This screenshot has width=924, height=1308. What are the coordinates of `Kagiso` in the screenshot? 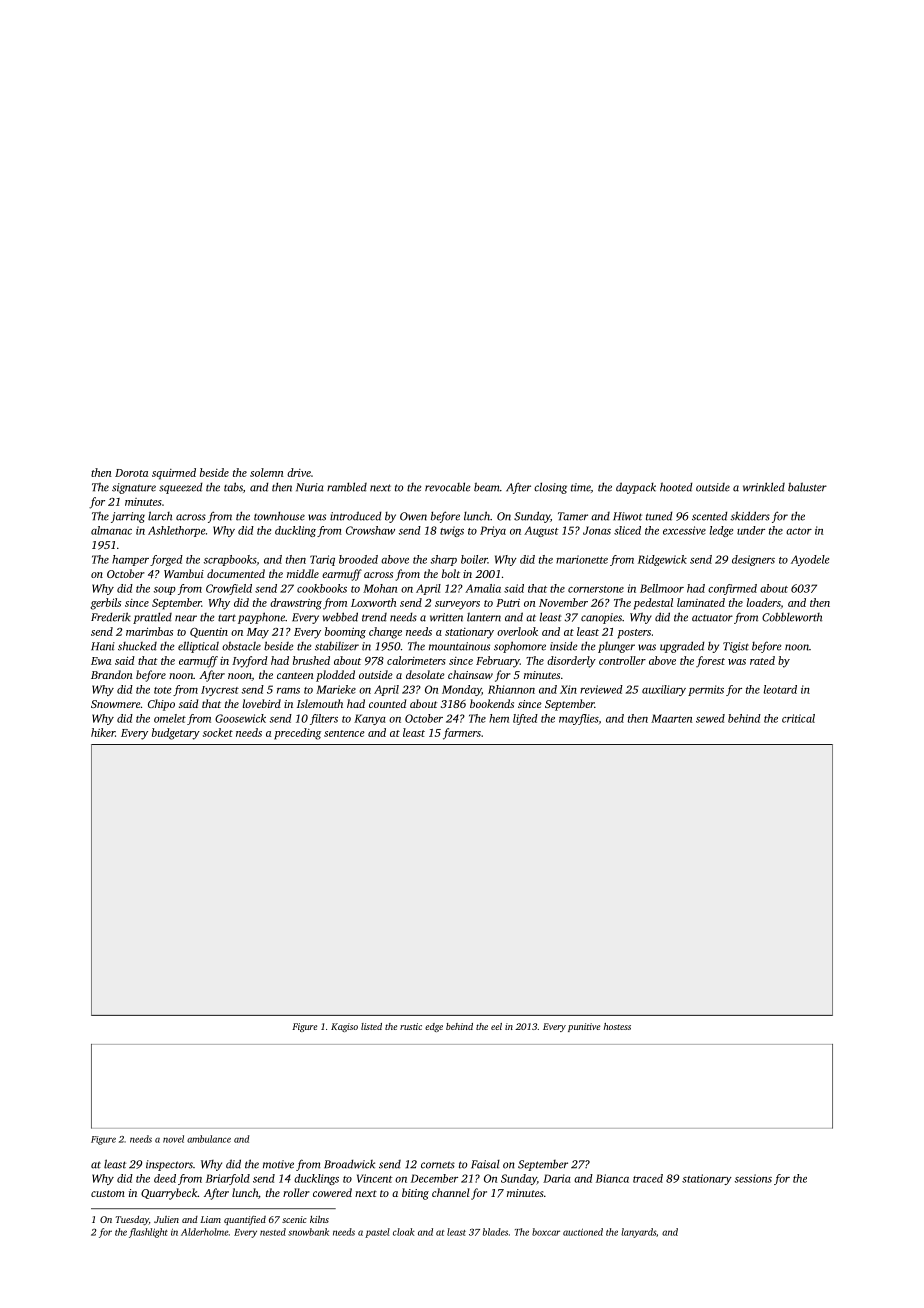 It's located at (344, 1027).
